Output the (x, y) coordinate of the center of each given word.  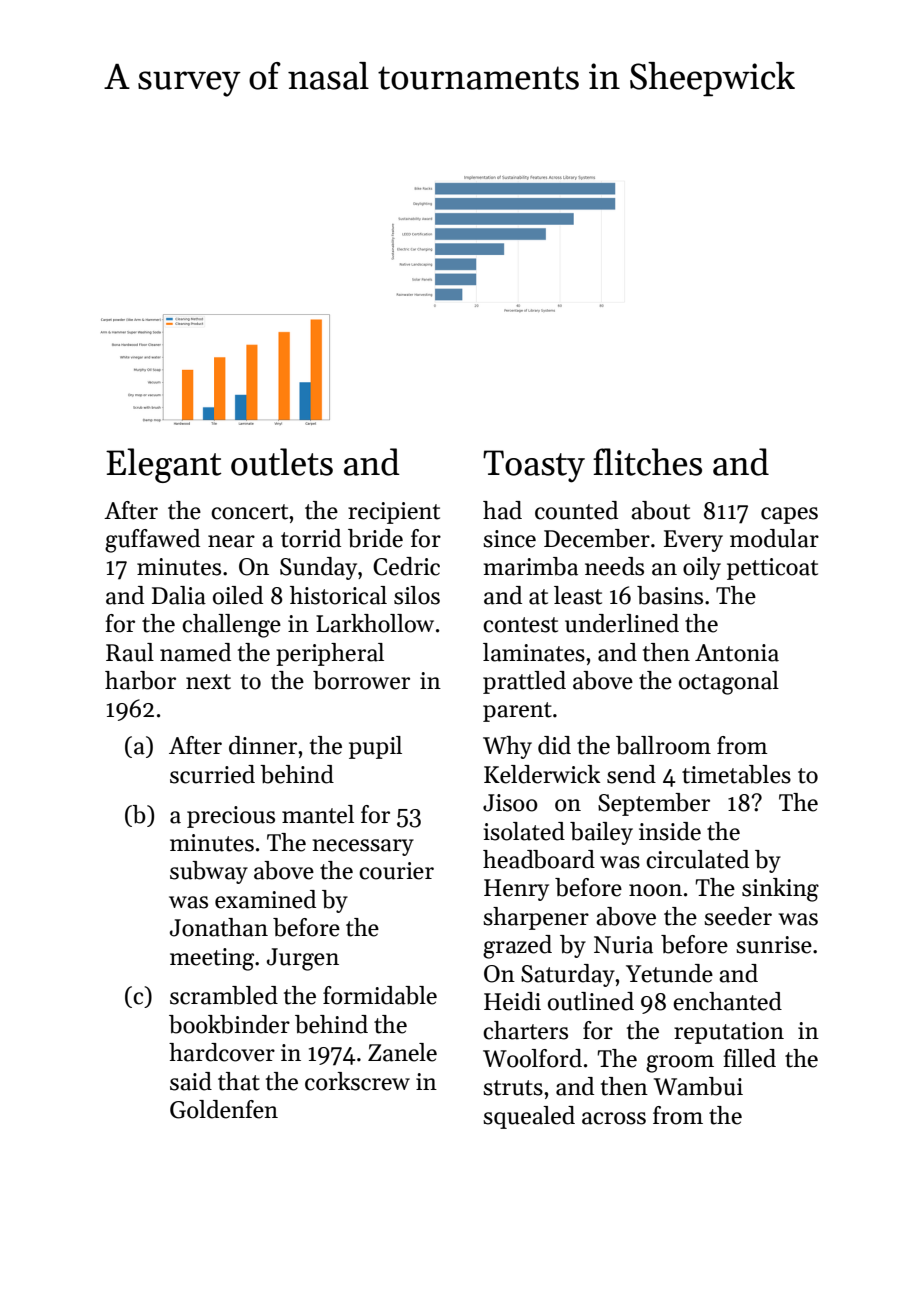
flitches (647, 462)
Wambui (698, 1086)
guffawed (152, 541)
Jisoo (510, 803)
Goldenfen (224, 1109)
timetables (736, 774)
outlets (282, 462)
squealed (529, 1117)
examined (265, 899)
